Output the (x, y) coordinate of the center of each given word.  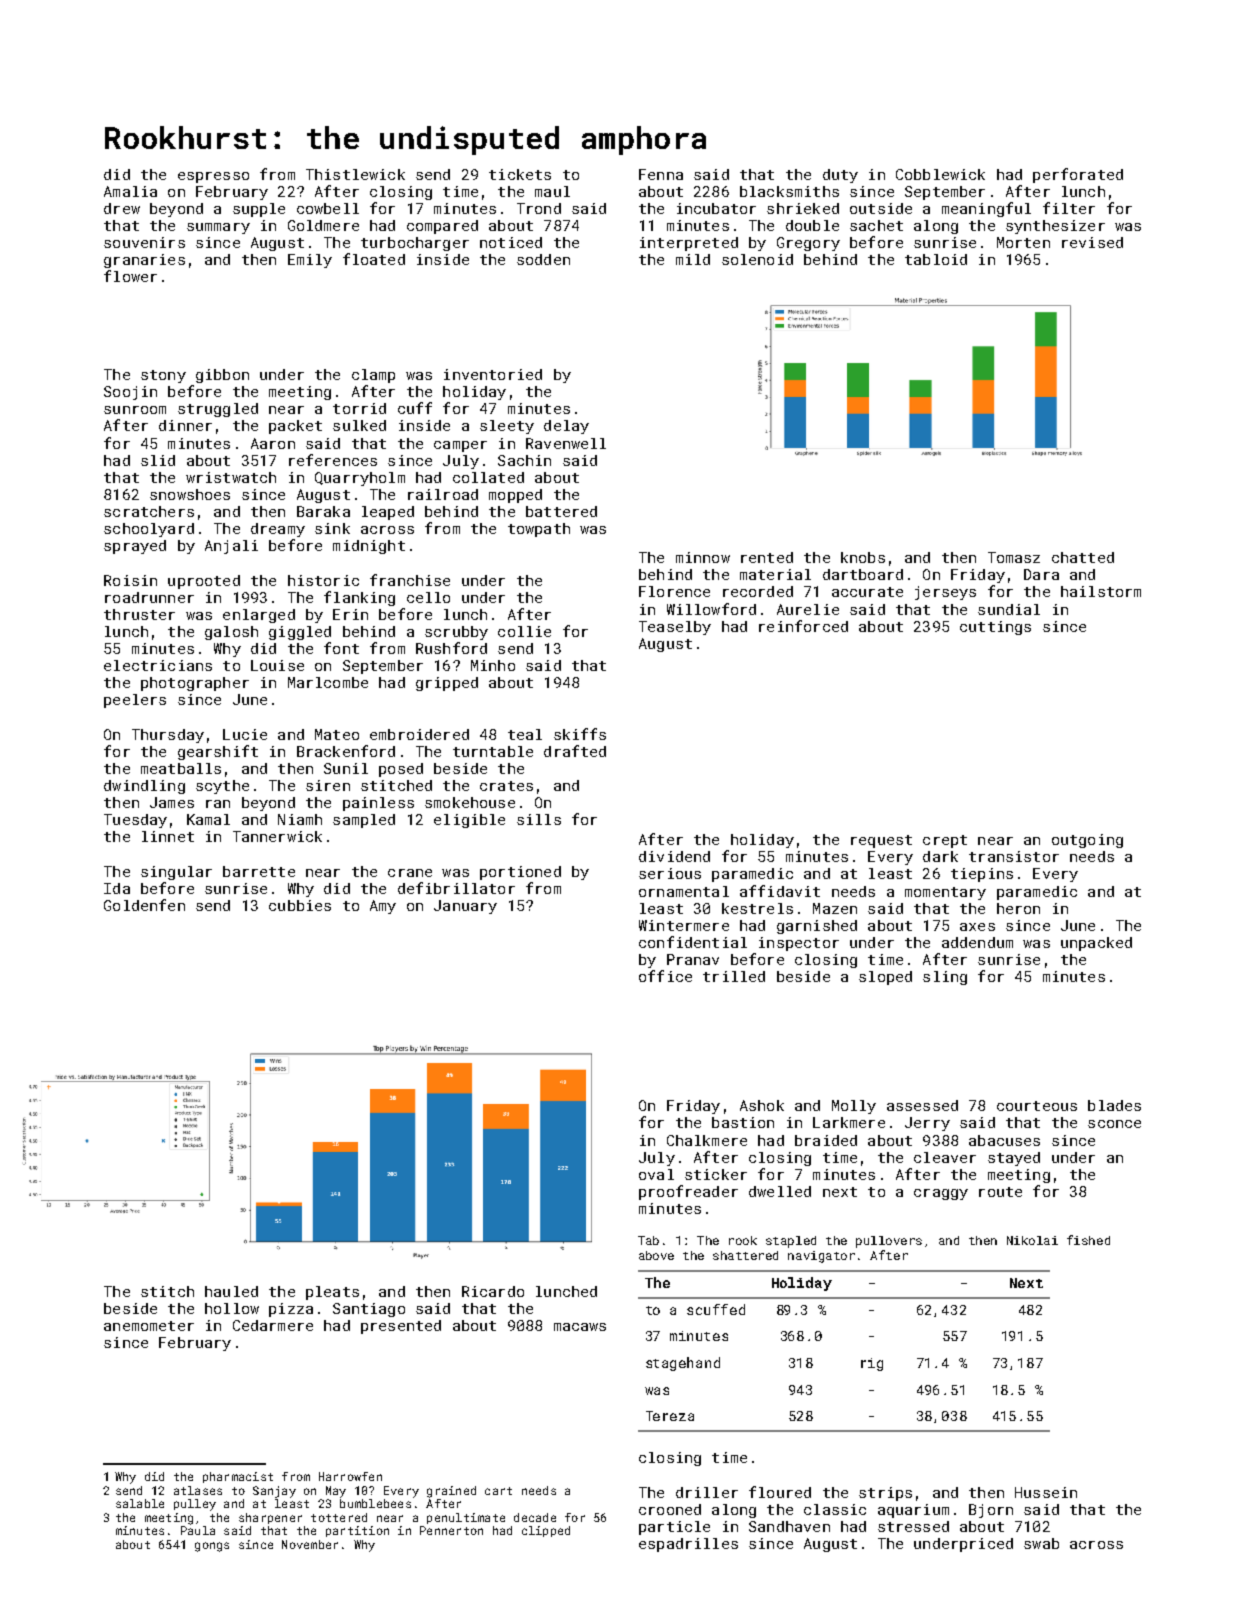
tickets (520, 174)
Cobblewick (940, 174)
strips (885, 1494)
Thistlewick (355, 174)
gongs (212, 1547)
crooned (670, 1509)
